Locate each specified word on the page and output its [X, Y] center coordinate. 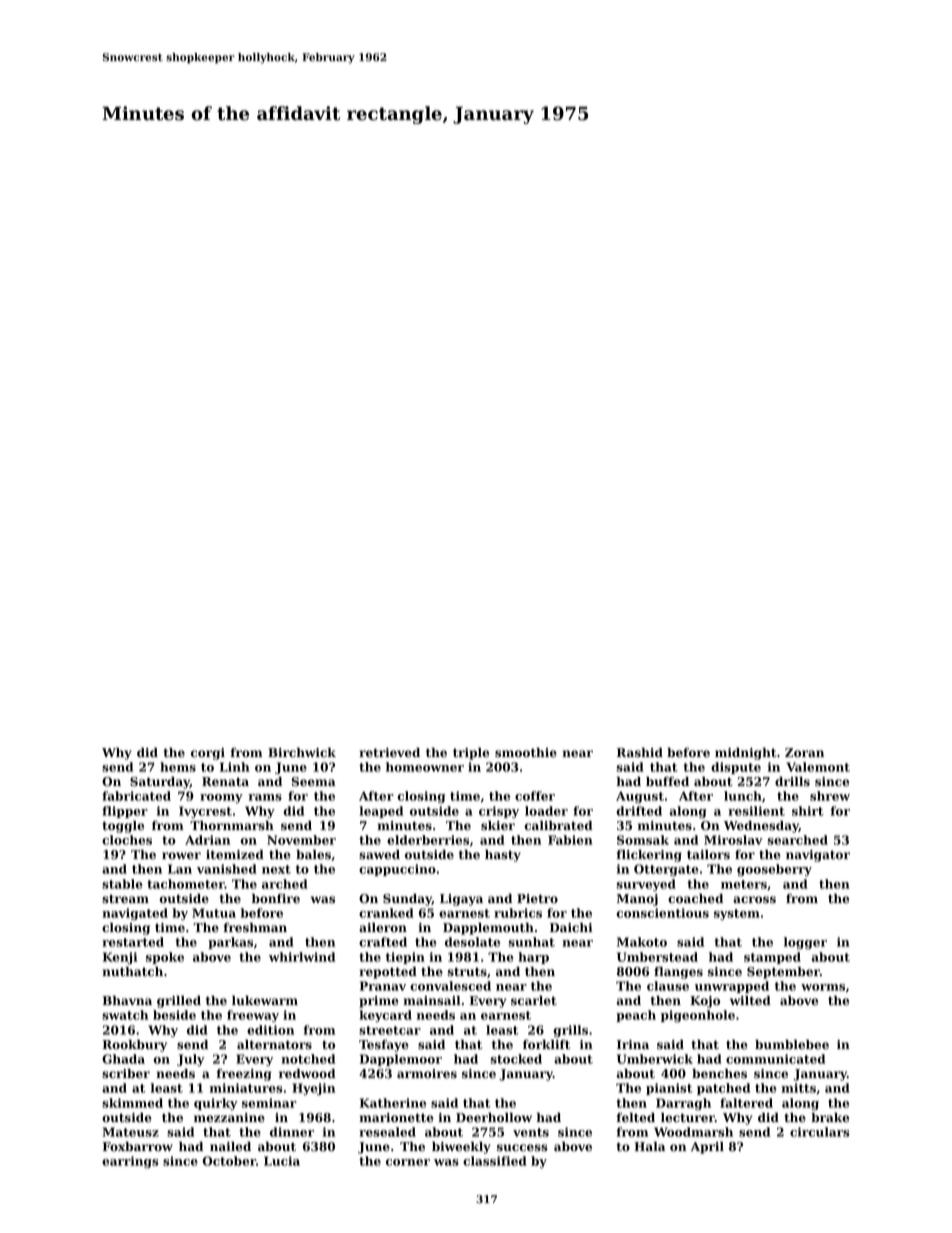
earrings [130, 1162]
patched [723, 1089]
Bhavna [127, 1000]
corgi [208, 754]
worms [823, 987]
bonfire [276, 898]
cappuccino [397, 870]
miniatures [246, 1088]
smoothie [526, 753]
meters [744, 884]
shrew [830, 796]
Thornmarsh [232, 825]
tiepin [405, 958]
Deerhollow [494, 1117]
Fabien [570, 840]
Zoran [804, 753]
